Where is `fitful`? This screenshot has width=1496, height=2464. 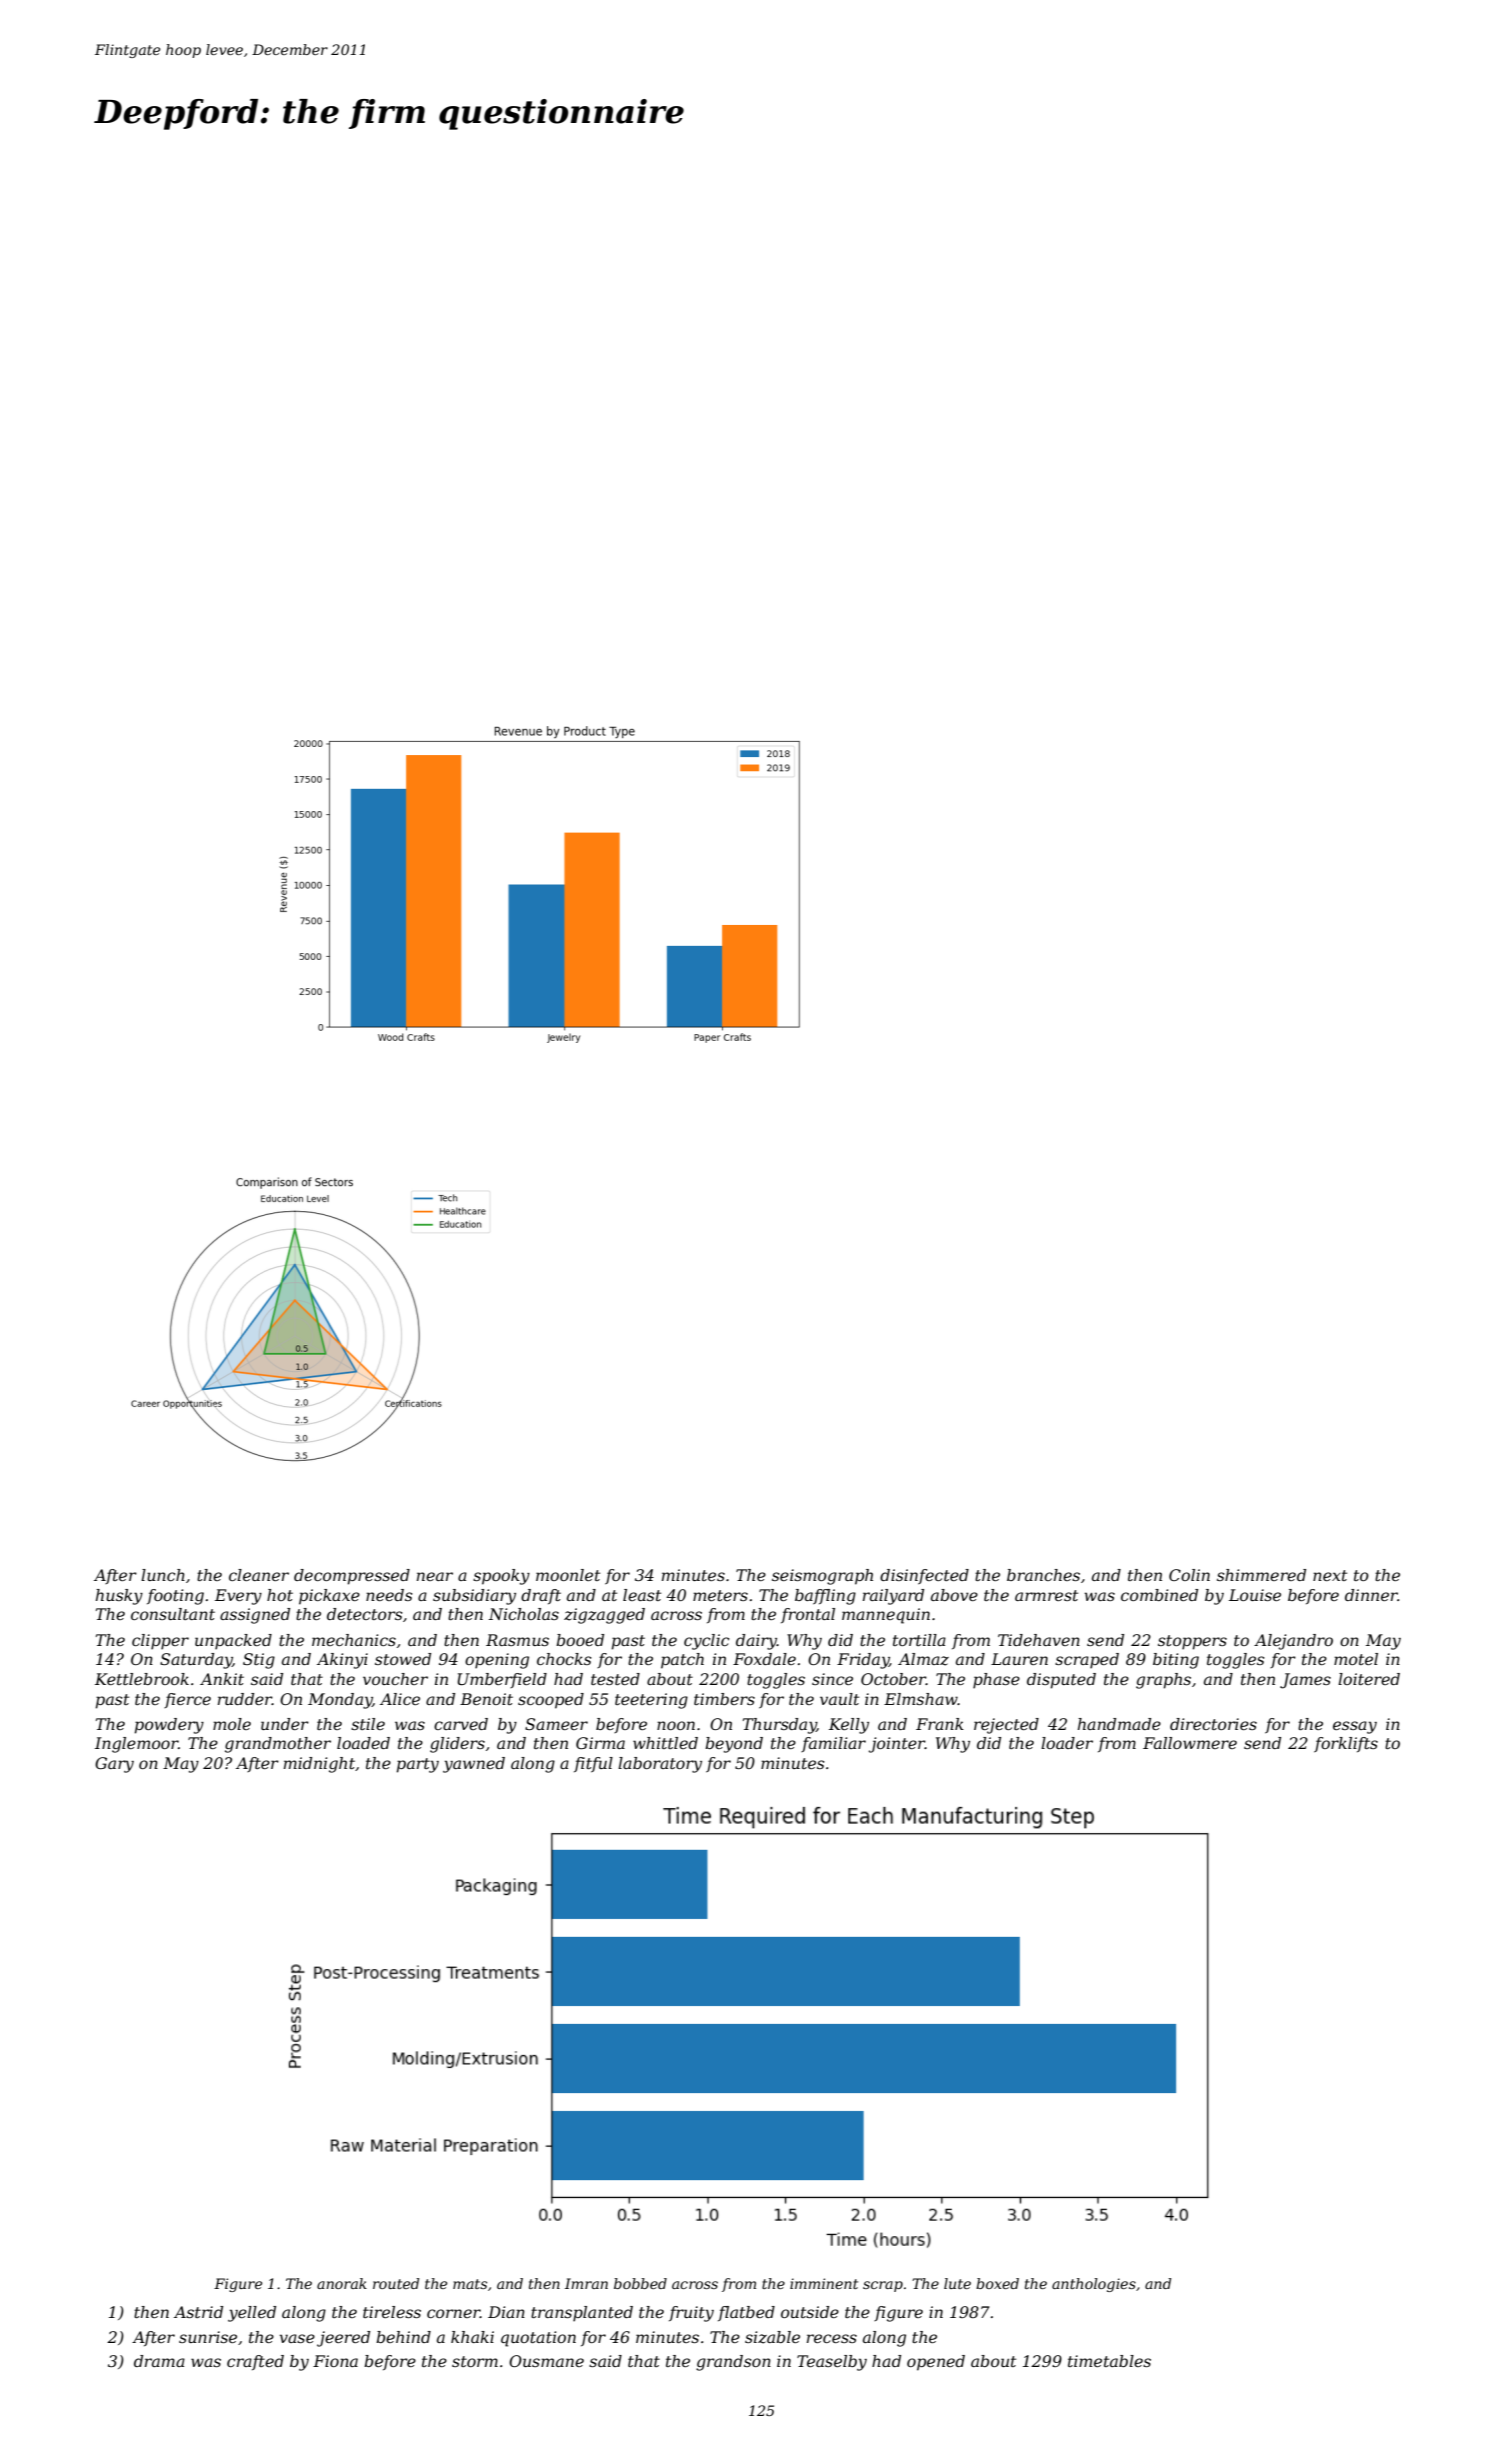 fitful is located at coordinates (593, 1764).
